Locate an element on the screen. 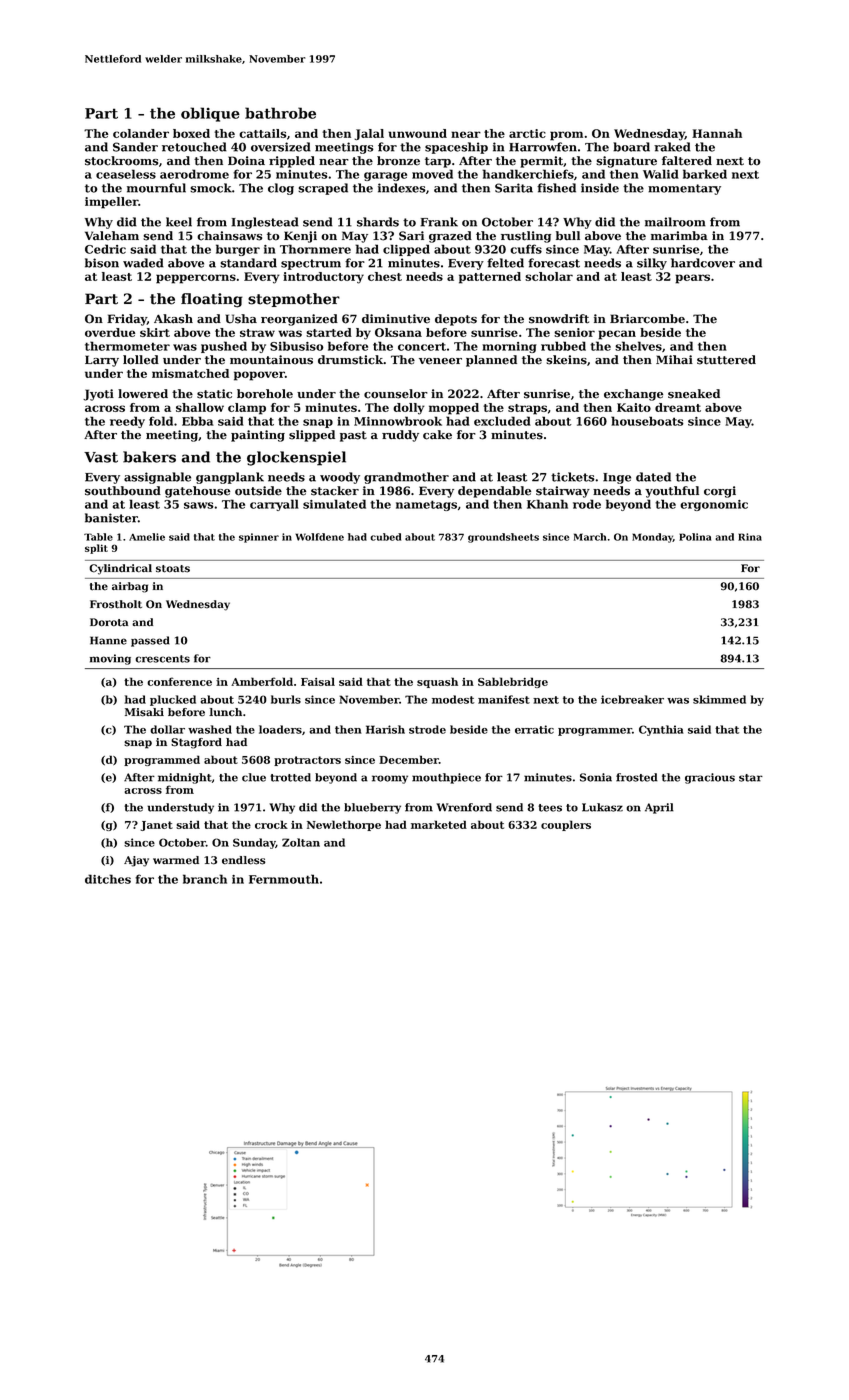  board is located at coordinates (631, 147).
